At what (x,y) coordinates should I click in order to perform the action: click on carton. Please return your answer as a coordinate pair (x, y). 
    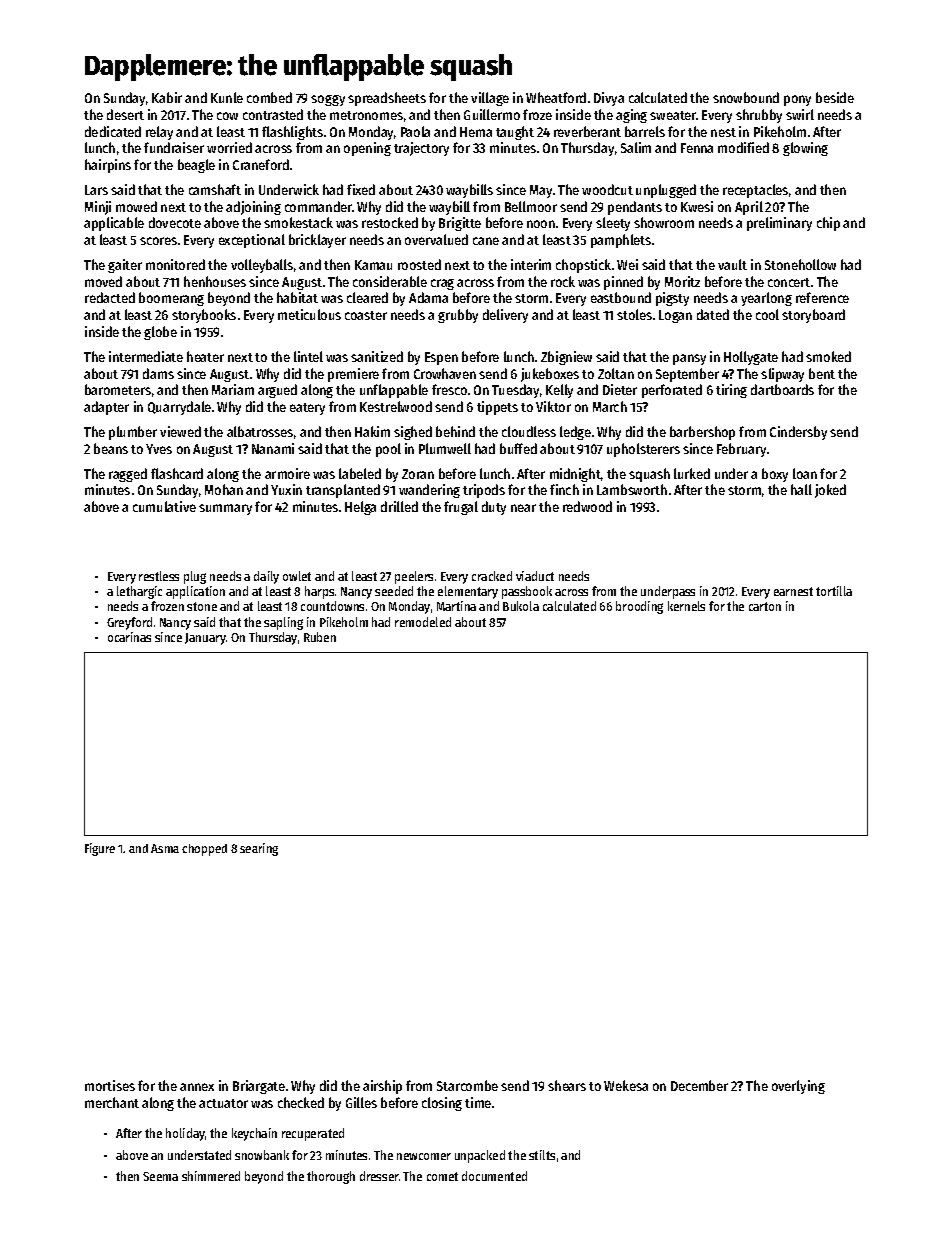
    Looking at the image, I should click on (765, 606).
